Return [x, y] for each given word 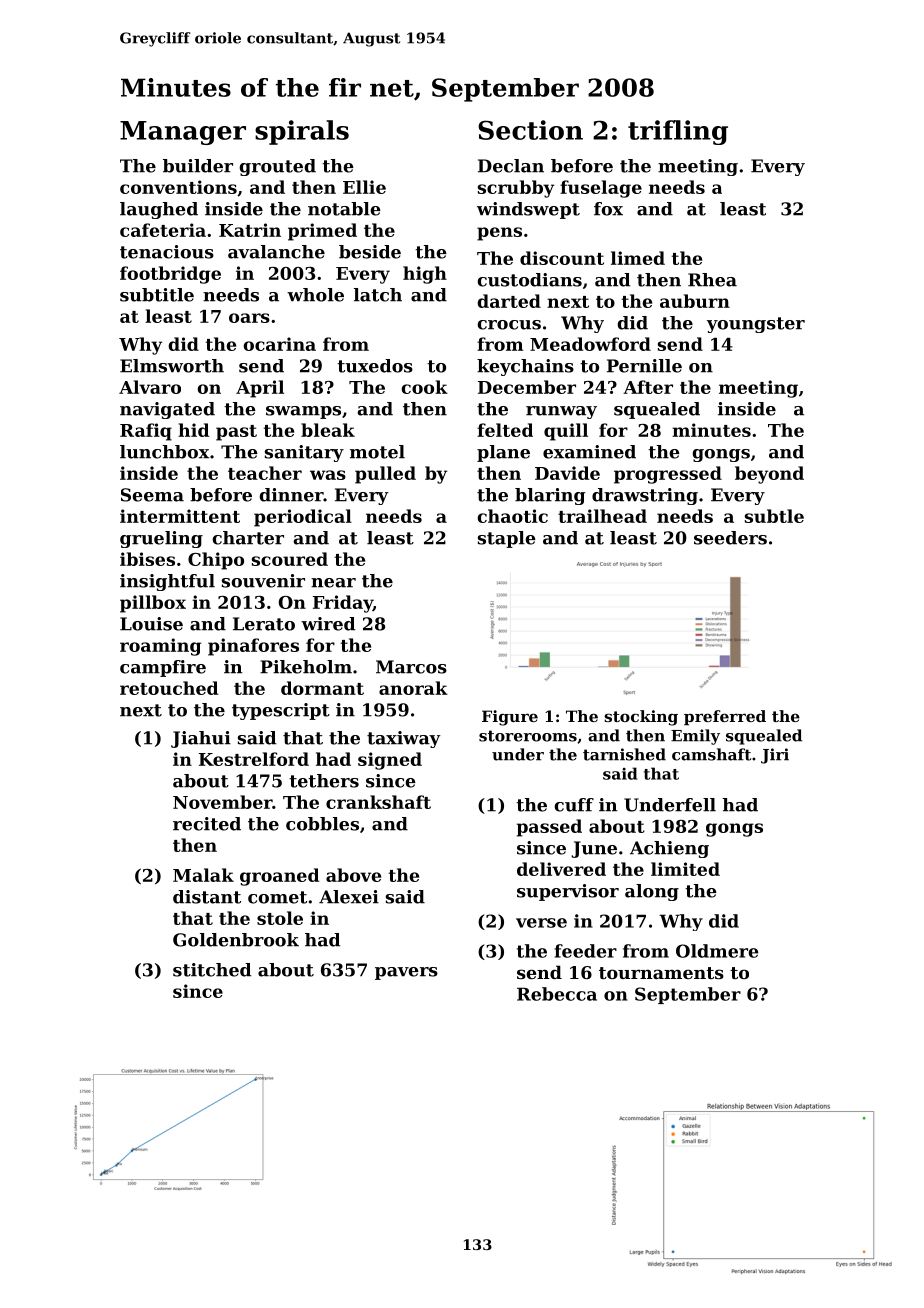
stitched [212, 970]
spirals [302, 132]
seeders [730, 538]
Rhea [712, 280]
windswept [528, 210]
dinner [291, 495]
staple [507, 539]
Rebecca [557, 994]
